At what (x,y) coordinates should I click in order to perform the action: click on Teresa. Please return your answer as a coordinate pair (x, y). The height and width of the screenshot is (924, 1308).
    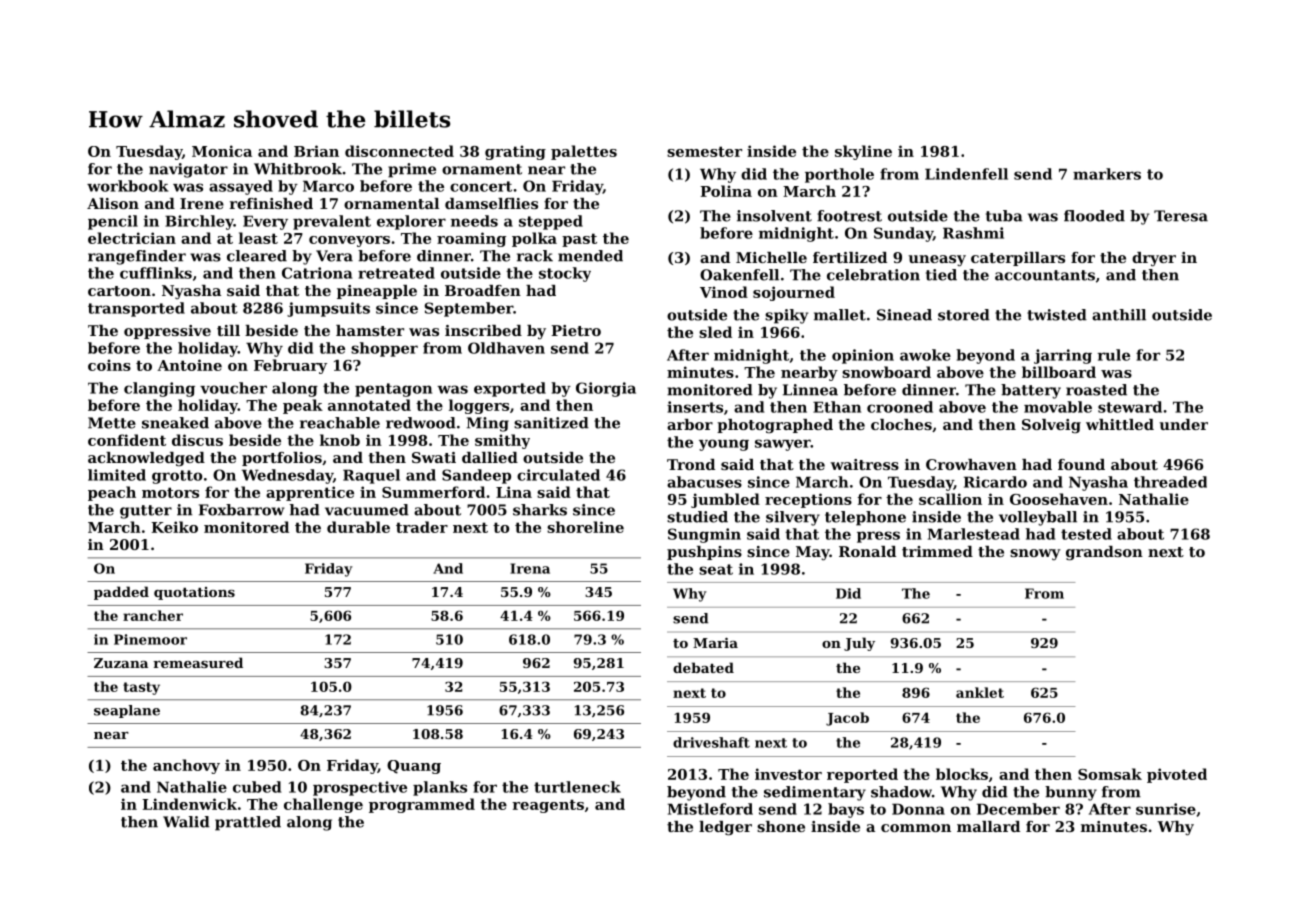
    Looking at the image, I should click on (1181, 216).
